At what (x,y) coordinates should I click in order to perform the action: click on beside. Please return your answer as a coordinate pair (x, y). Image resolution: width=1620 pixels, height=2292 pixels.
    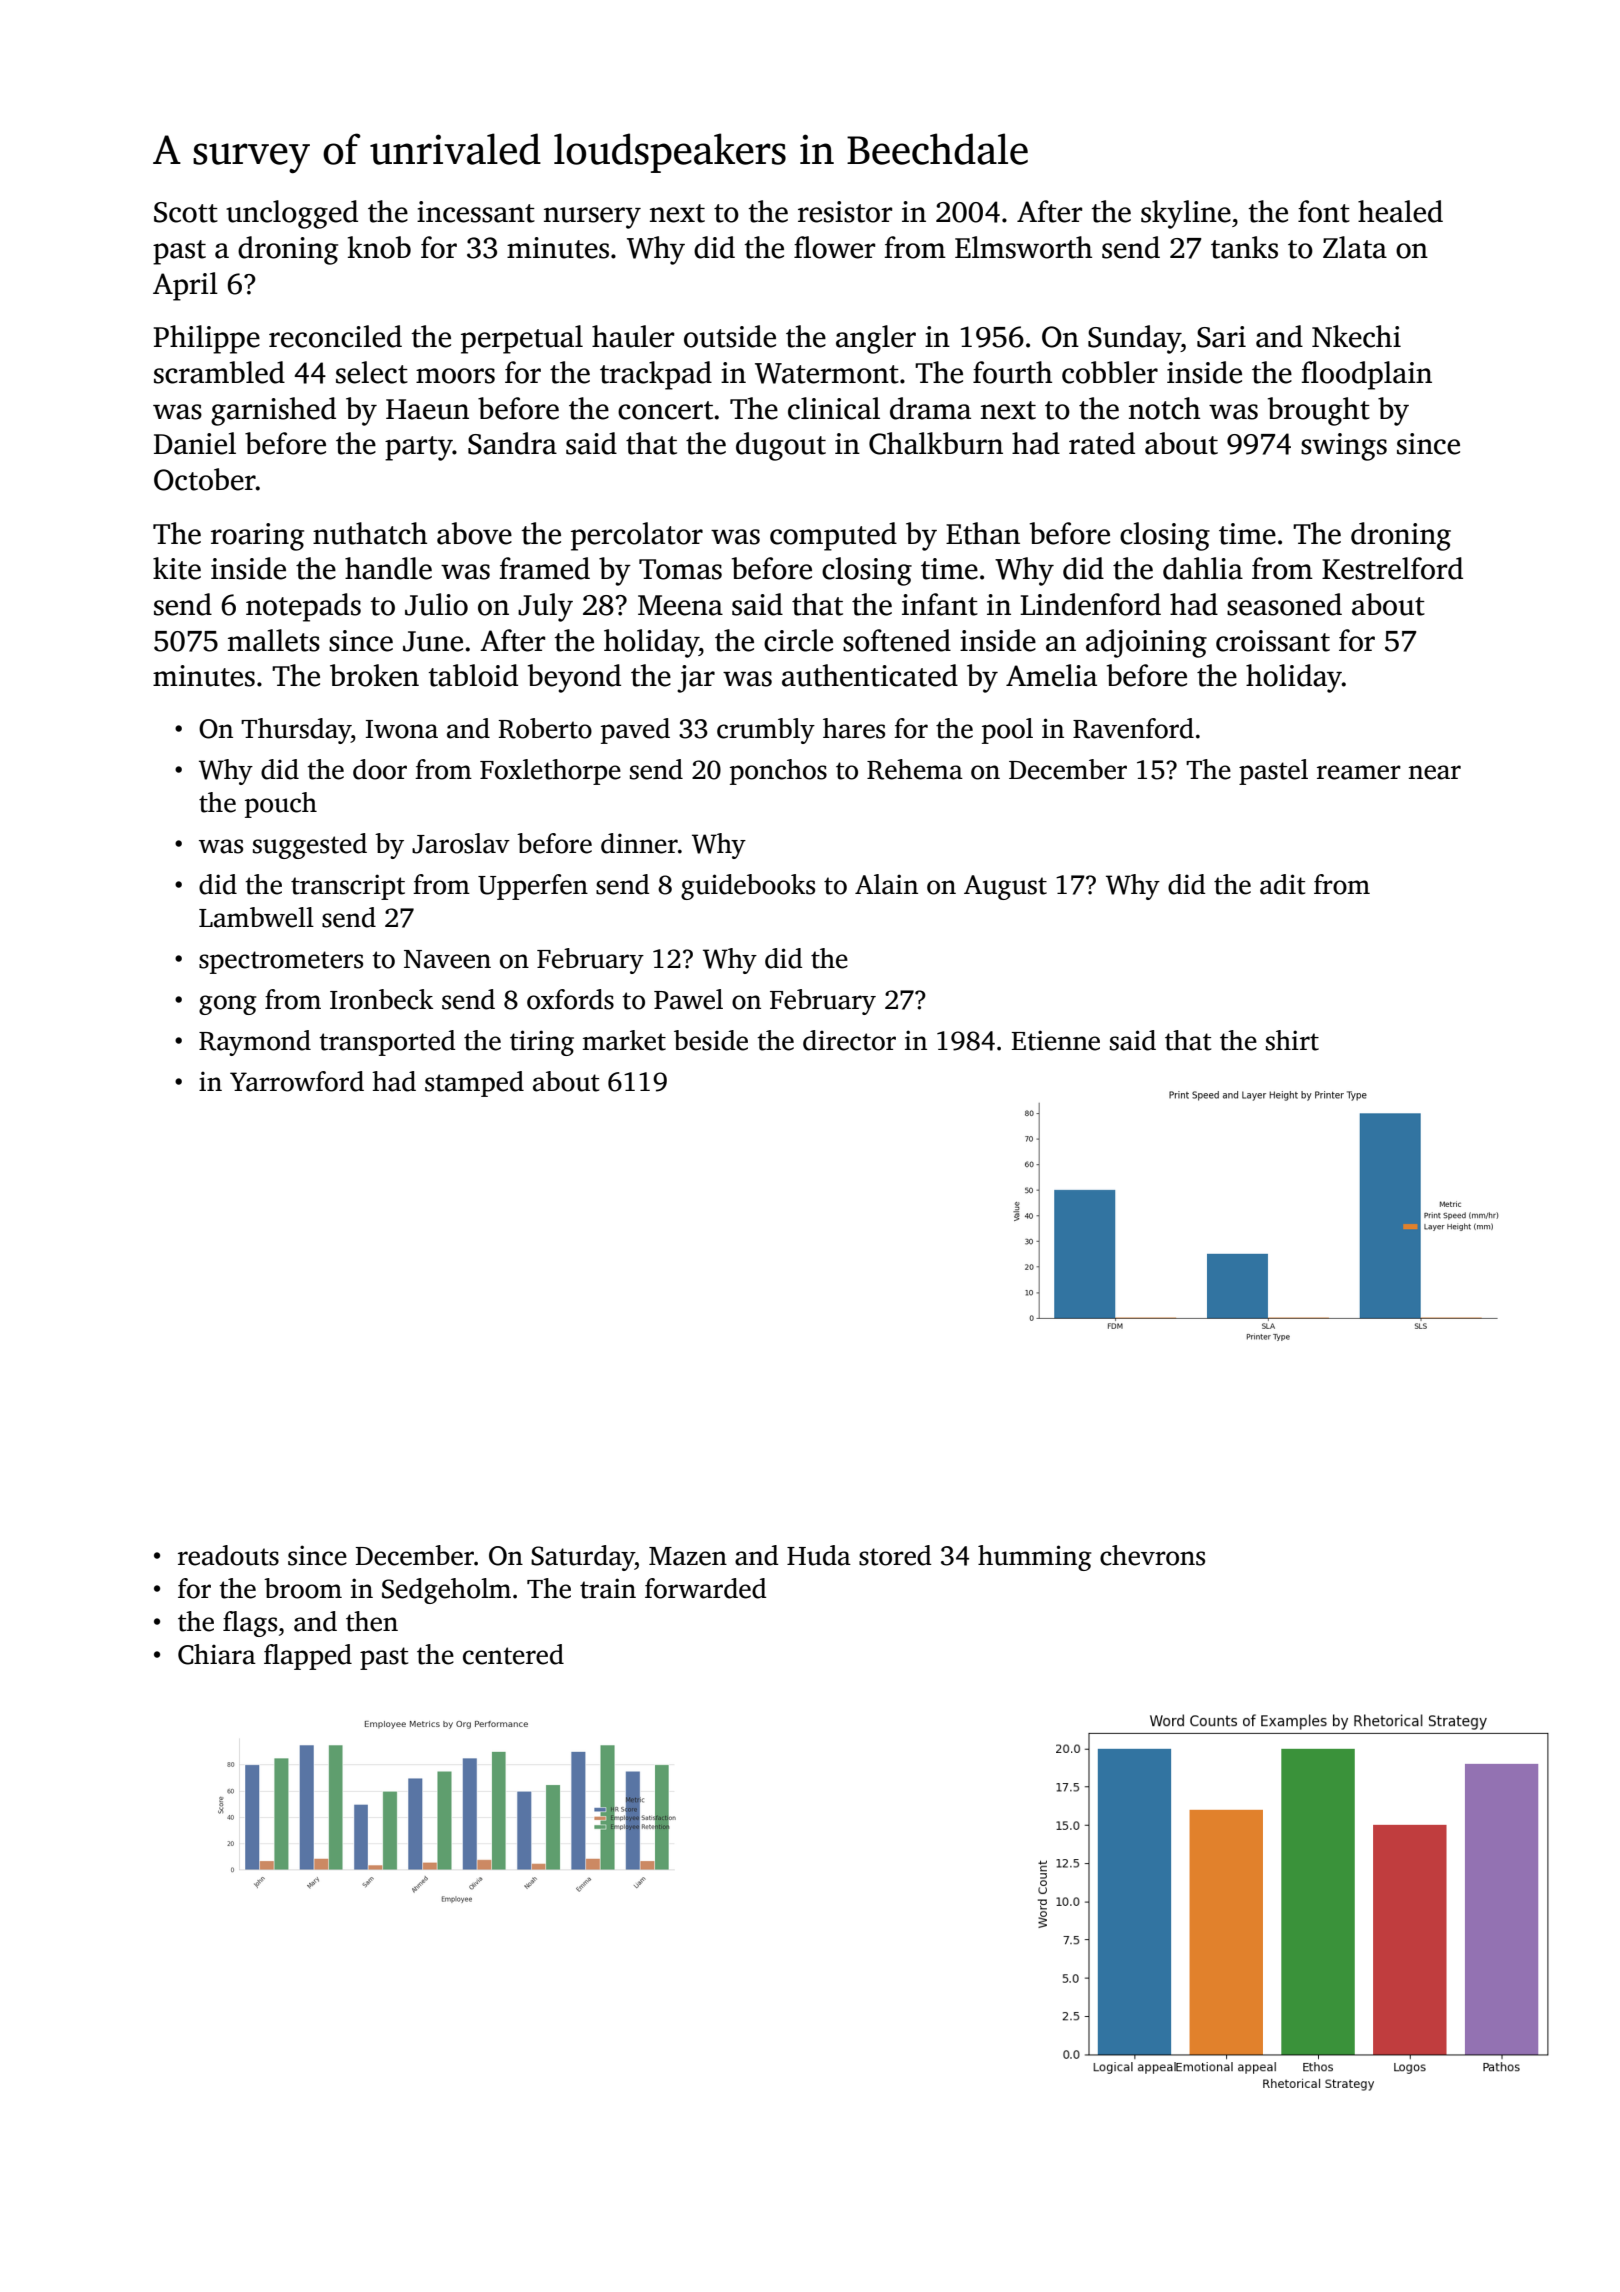
    Looking at the image, I should click on (711, 1040).
